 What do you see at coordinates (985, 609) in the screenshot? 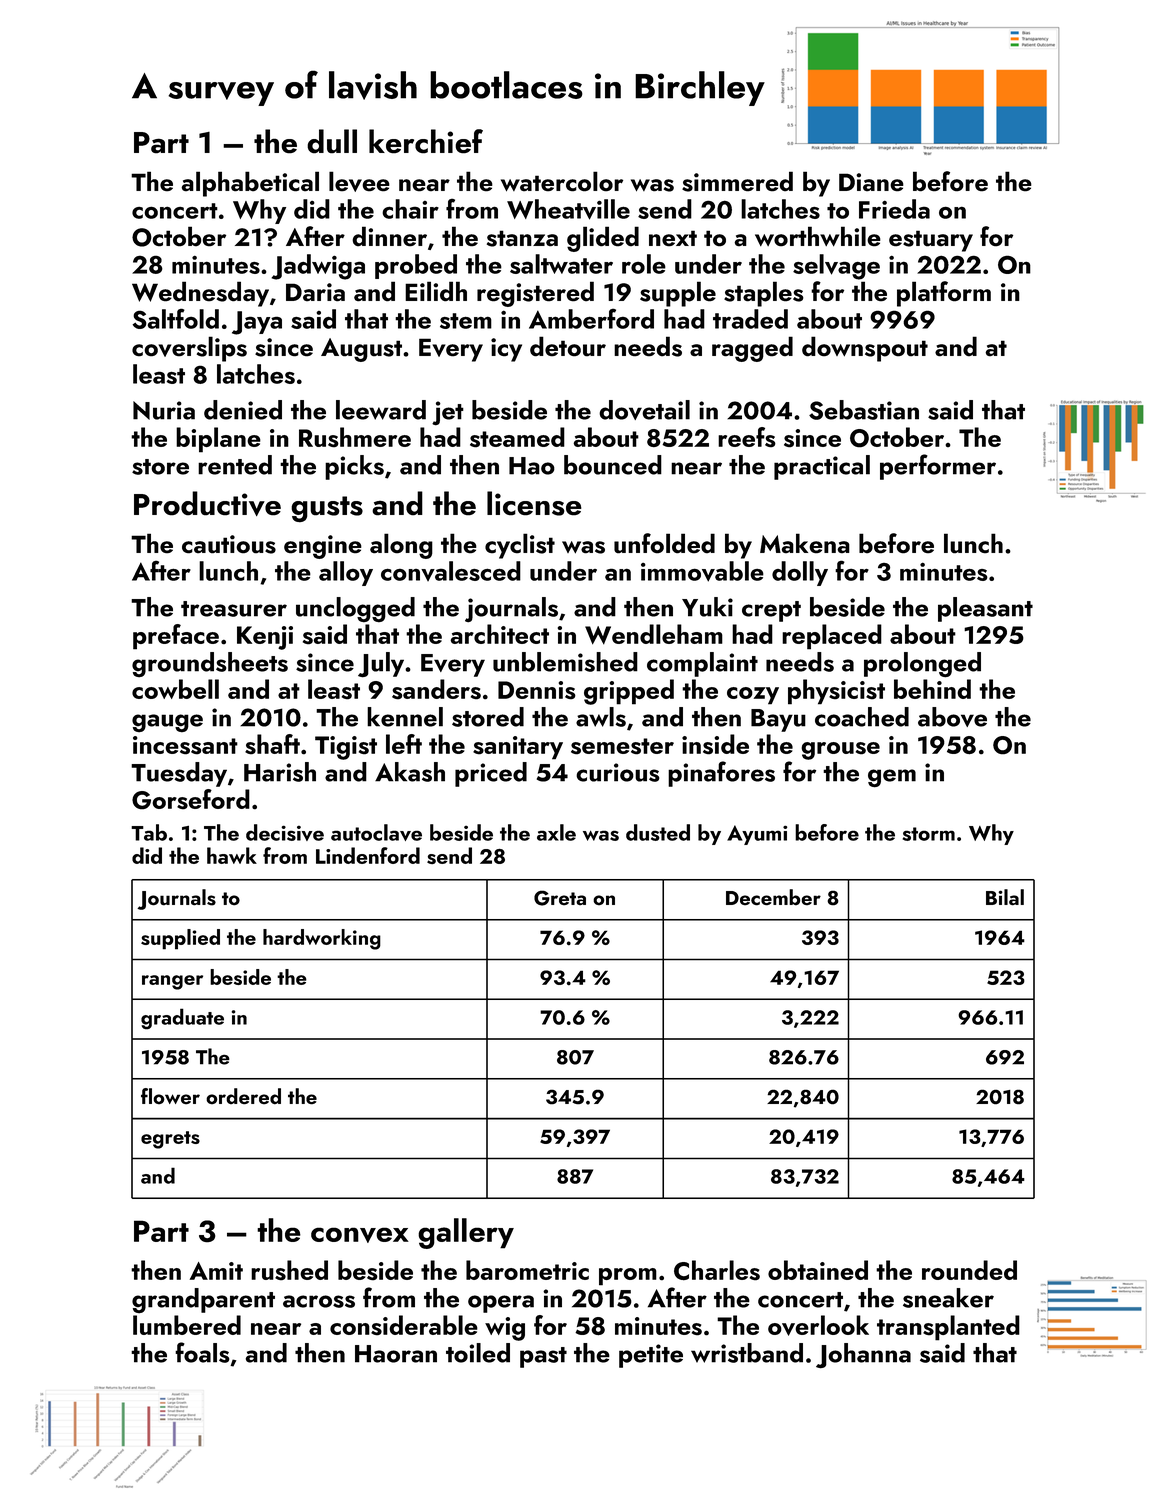
I see `pleasant` at bounding box center [985, 609].
